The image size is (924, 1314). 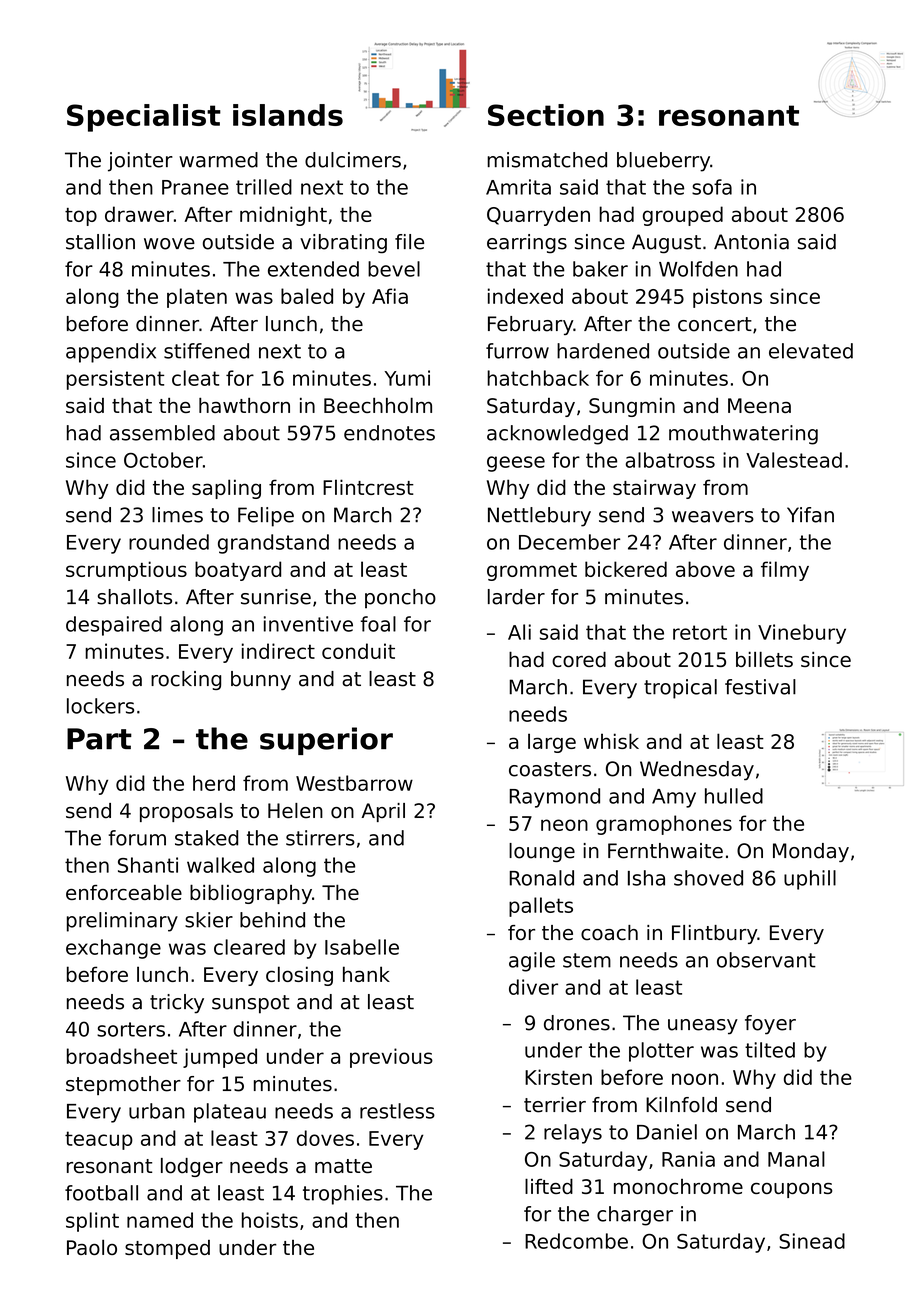 I want to click on poncho, so click(x=400, y=599).
